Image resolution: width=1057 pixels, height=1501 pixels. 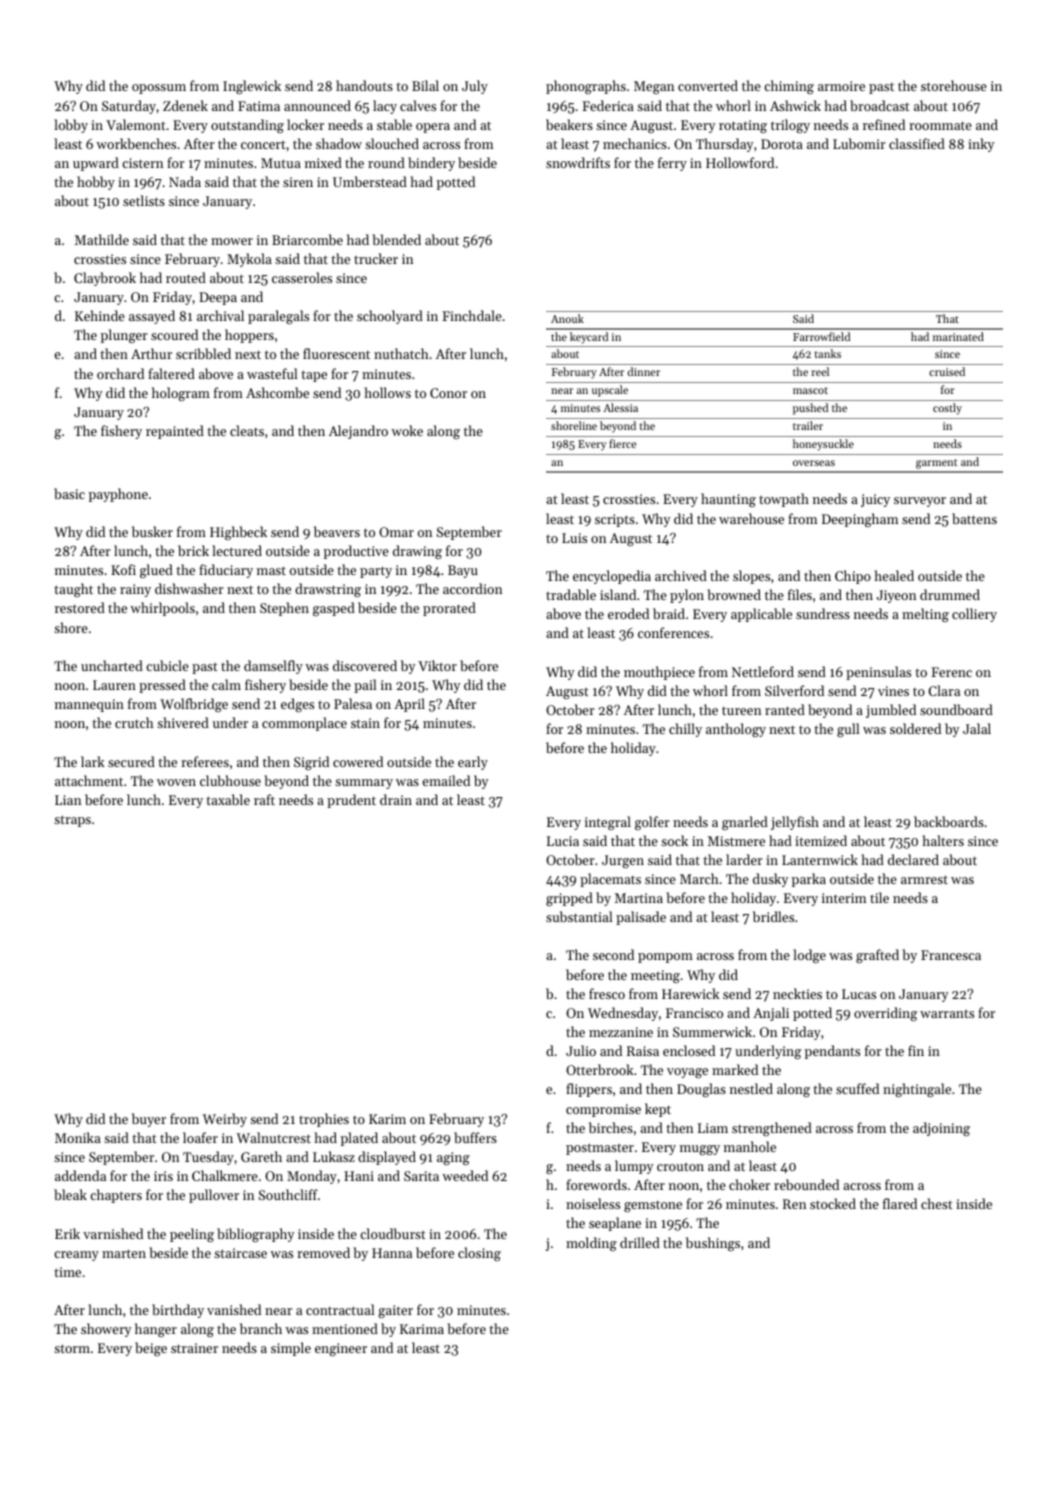 I want to click on opossum, so click(x=159, y=89).
